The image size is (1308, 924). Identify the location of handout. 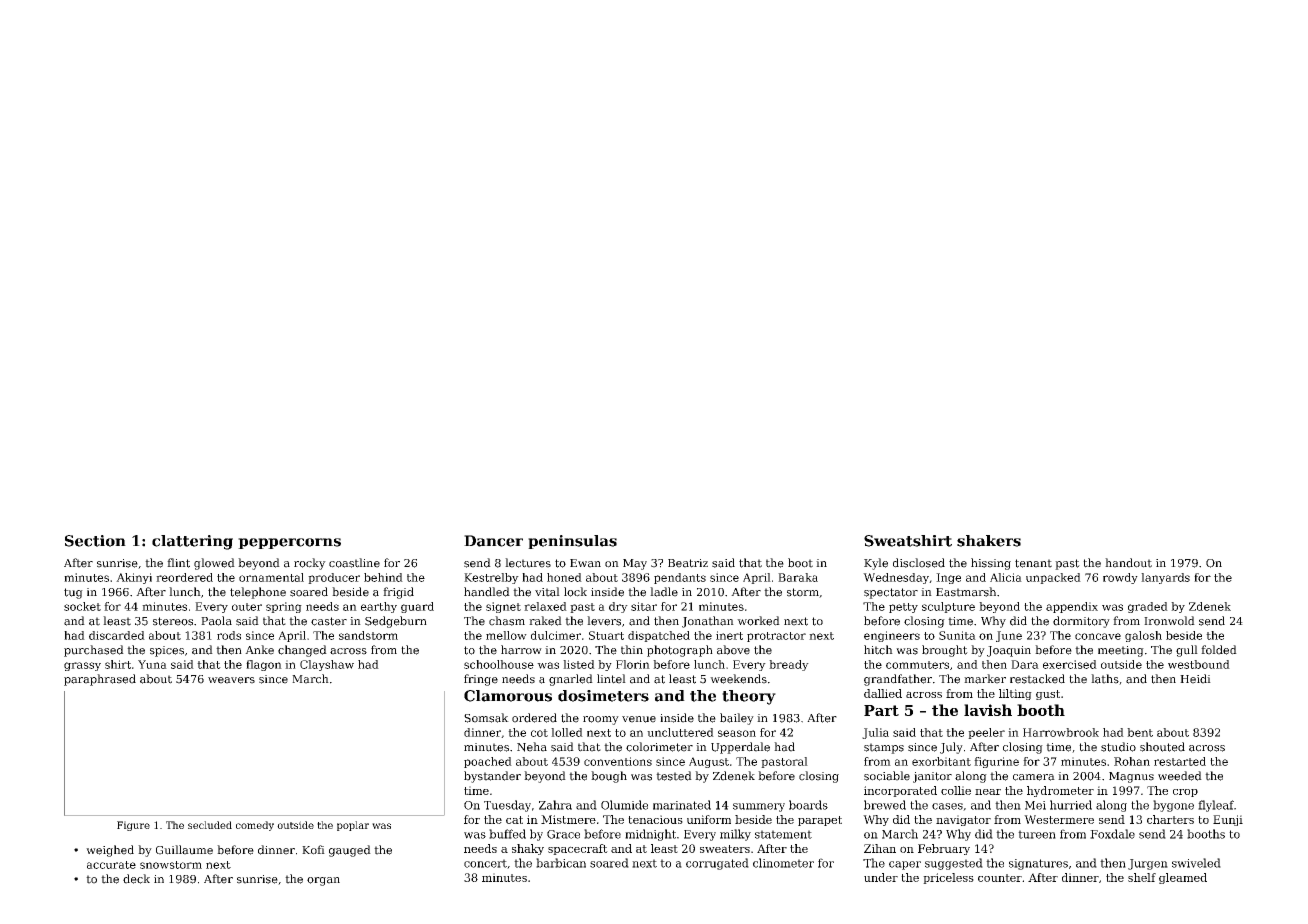
(1128, 563).
